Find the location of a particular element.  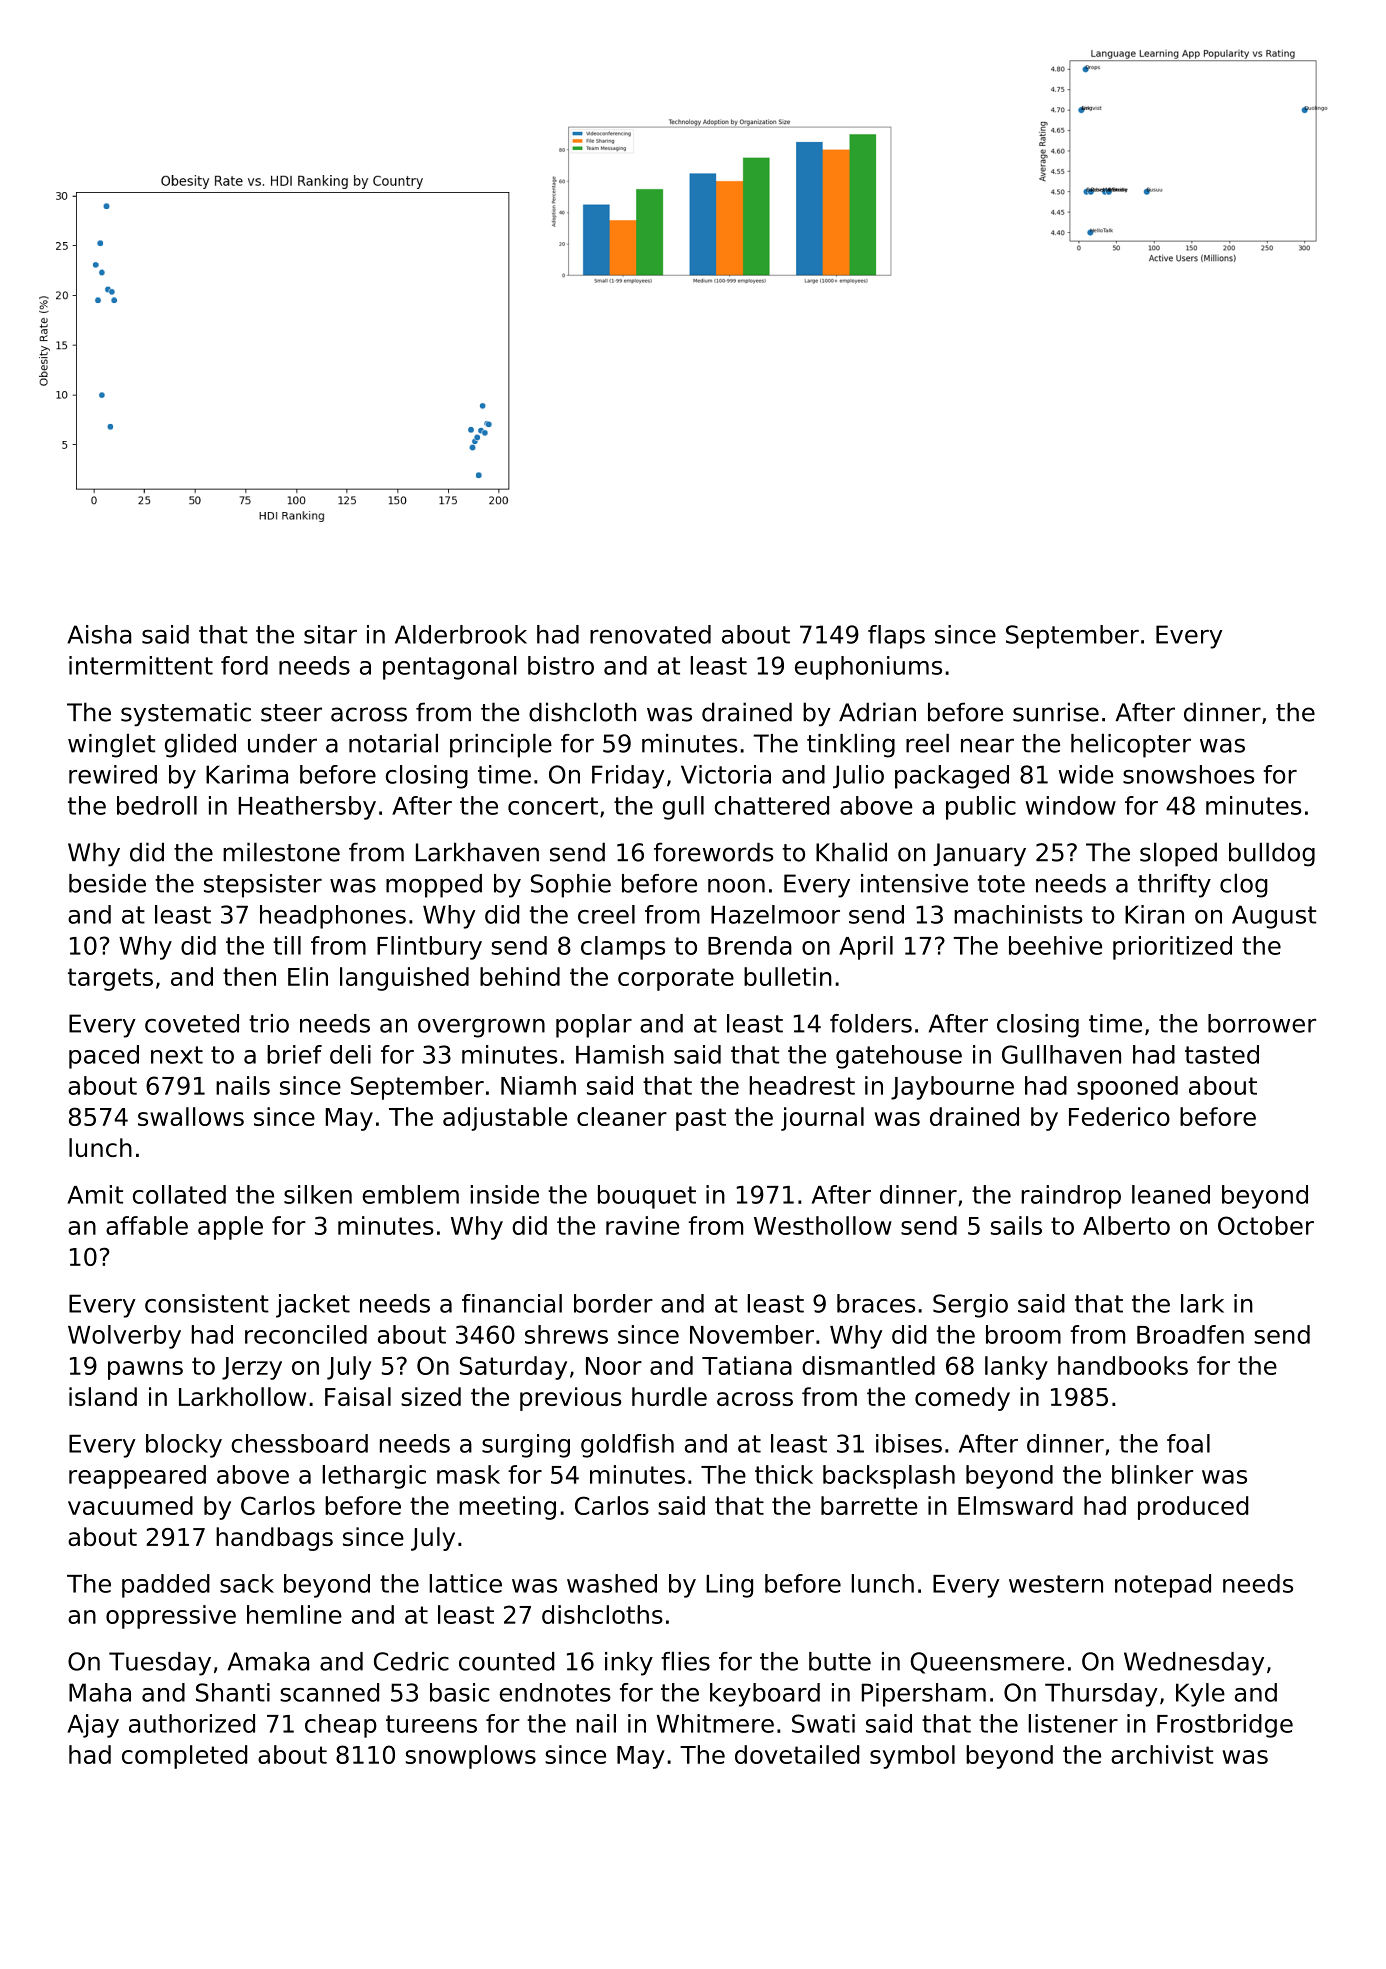

sails is located at coordinates (1016, 1225).
